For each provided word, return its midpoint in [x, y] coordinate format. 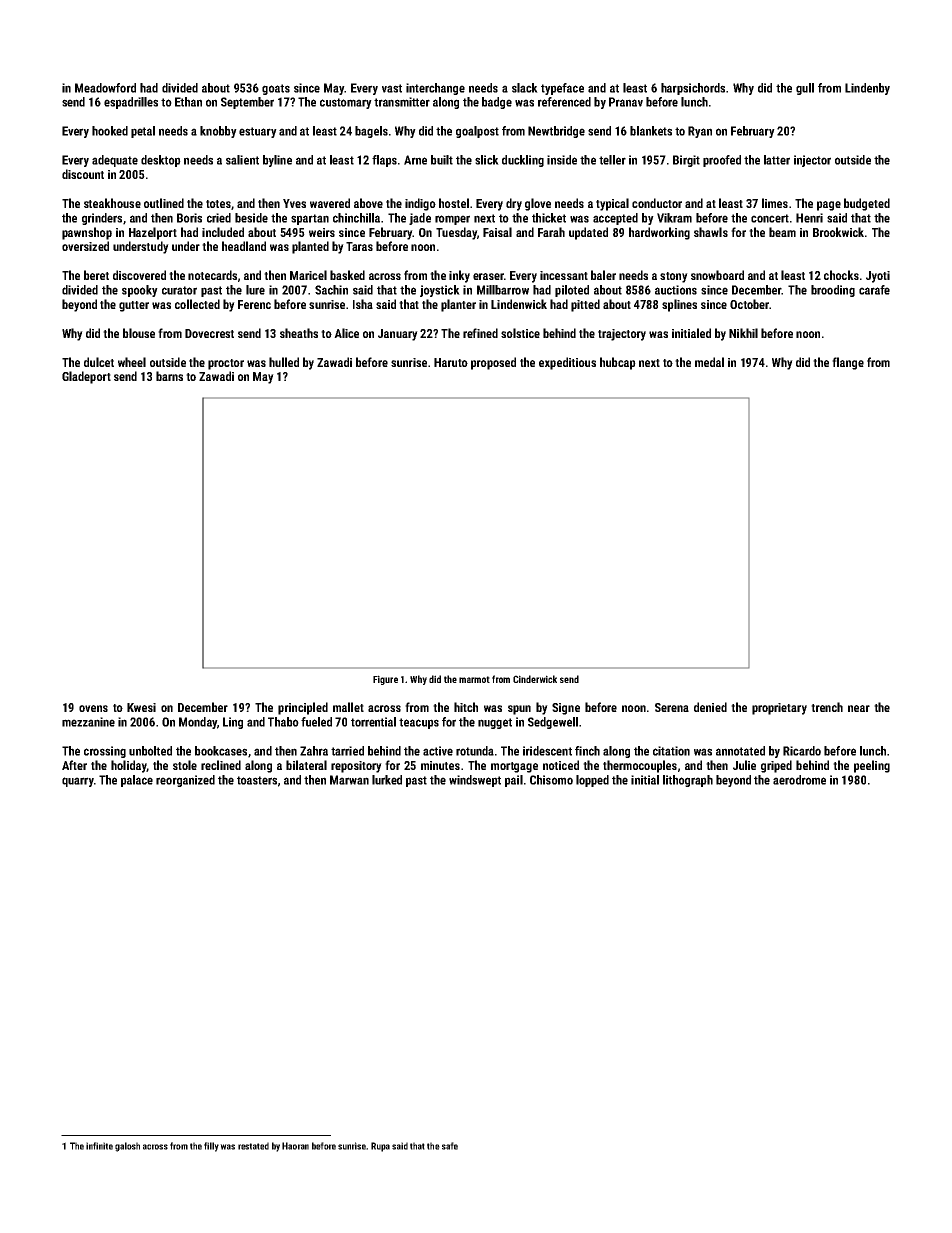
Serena [672, 707]
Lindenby [867, 89]
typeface [562, 89]
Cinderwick [535, 679]
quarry [78, 782]
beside [251, 218]
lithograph [688, 781]
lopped [592, 781]
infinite [99, 1146]
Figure [385, 680]
